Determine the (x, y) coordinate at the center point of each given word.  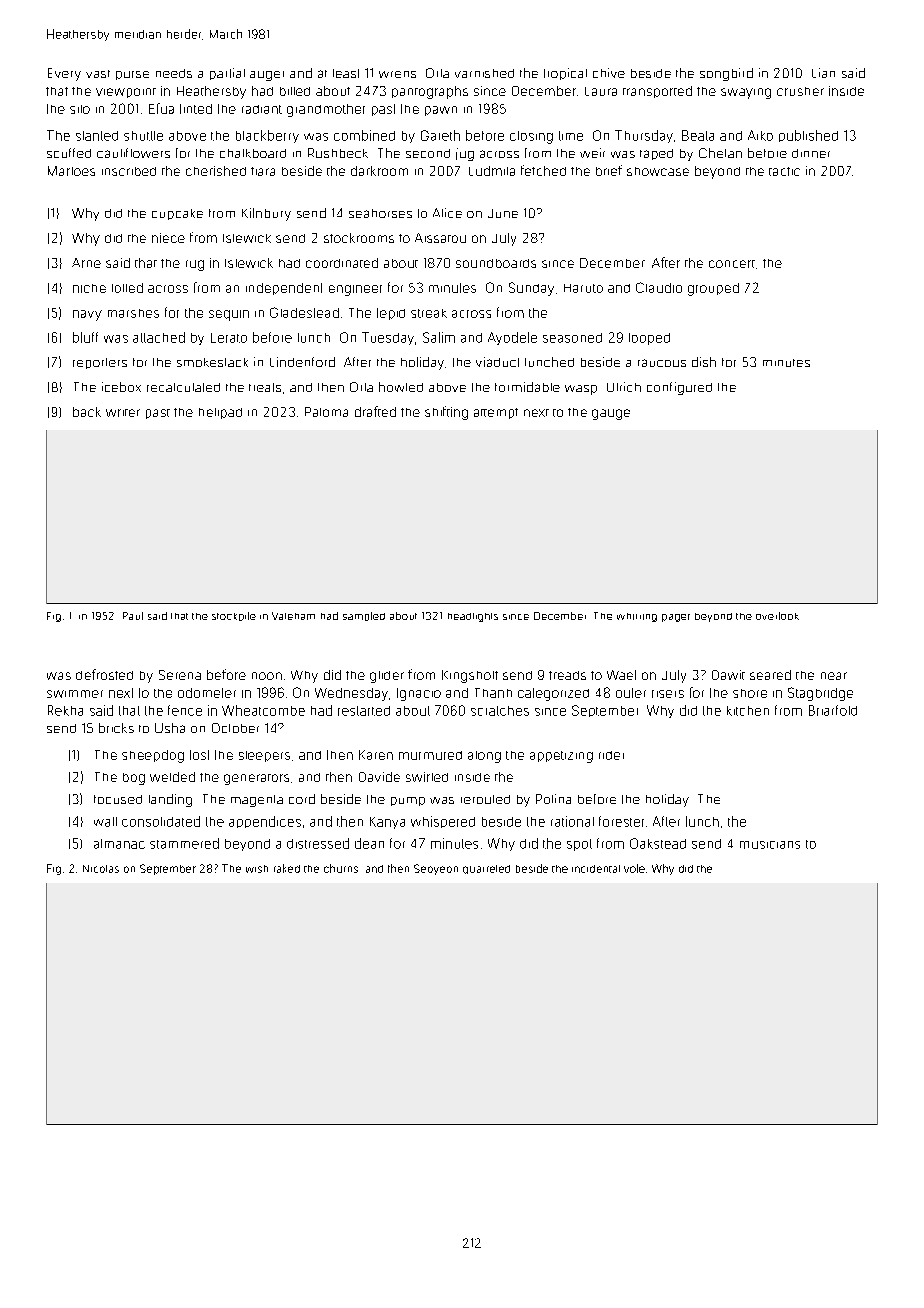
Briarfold (833, 710)
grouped (713, 289)
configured (679, 388)
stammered (184, 843)
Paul (133, 616)
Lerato (229, 338)
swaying (746, 93)
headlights (473, 617)
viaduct (497, 362)
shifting (446, 413)
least (346, 73)
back (87, 412)
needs (174, 73)
